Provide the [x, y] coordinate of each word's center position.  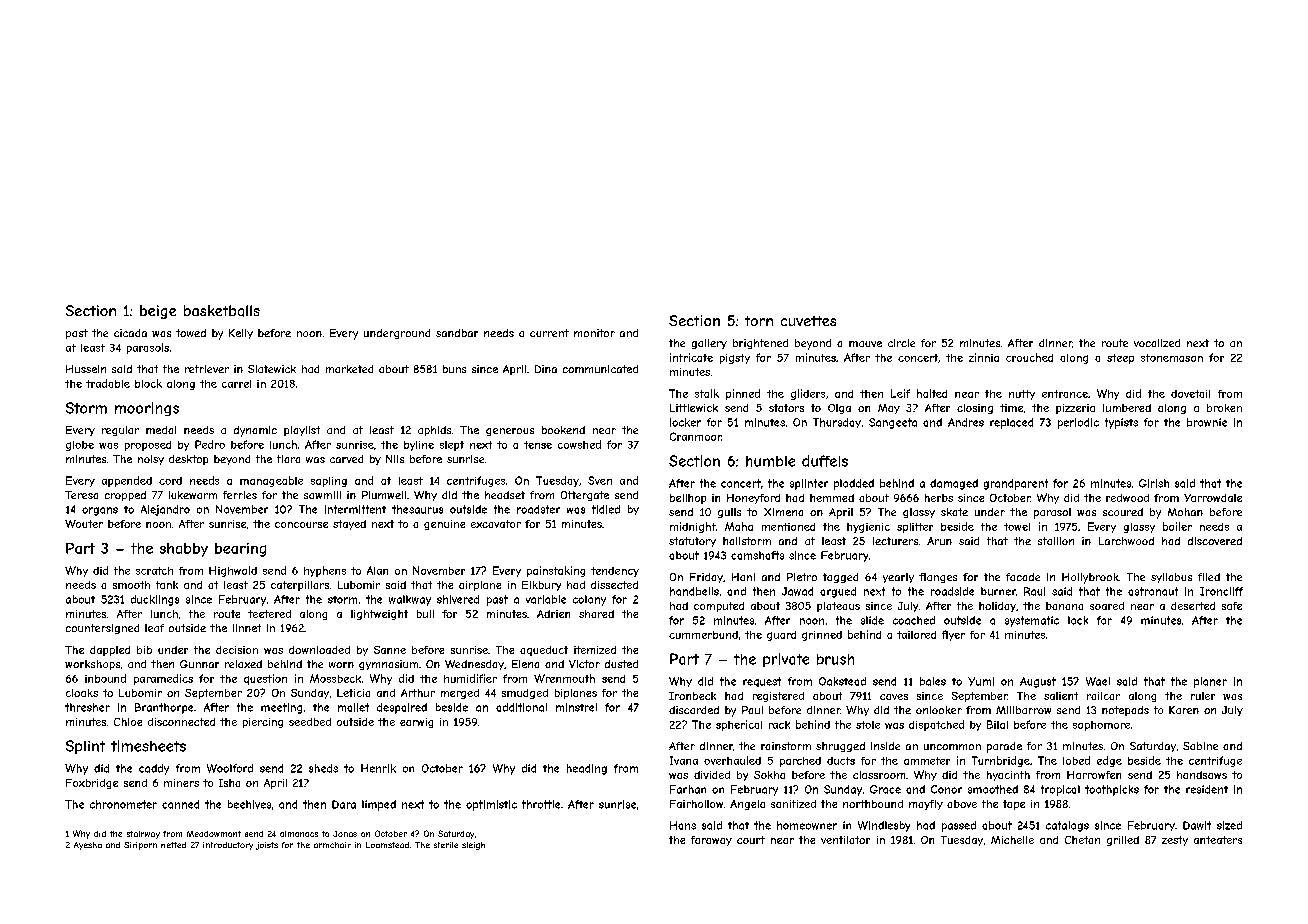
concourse [301, 525]
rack [779, 725]
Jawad [797, 591]
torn [759, 321]
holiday [997, 607]
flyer [953, 635]
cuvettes [808, 321]
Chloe [128, 722]
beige [158, 312]
